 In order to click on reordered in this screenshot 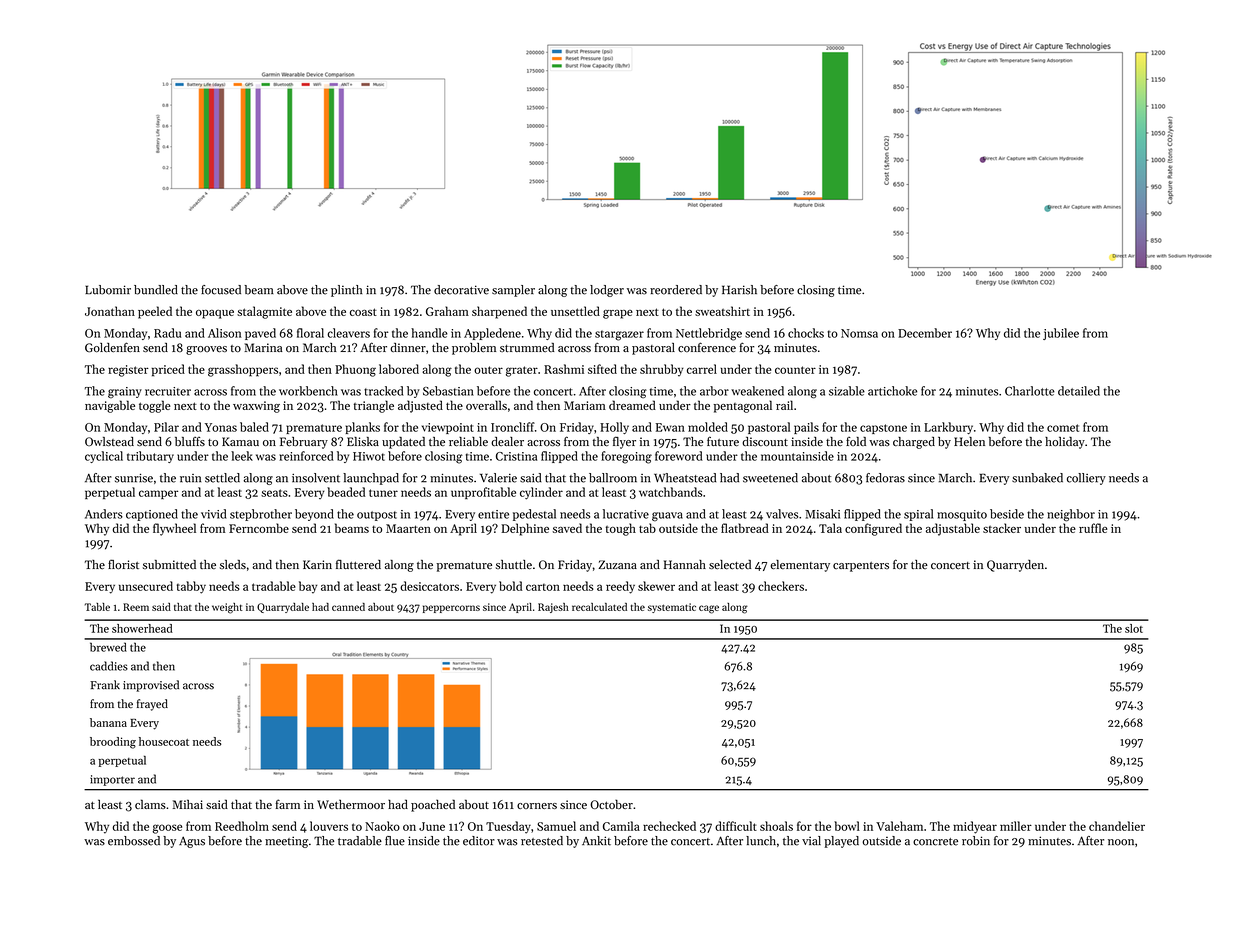, I will do `click(676, 290)`.
